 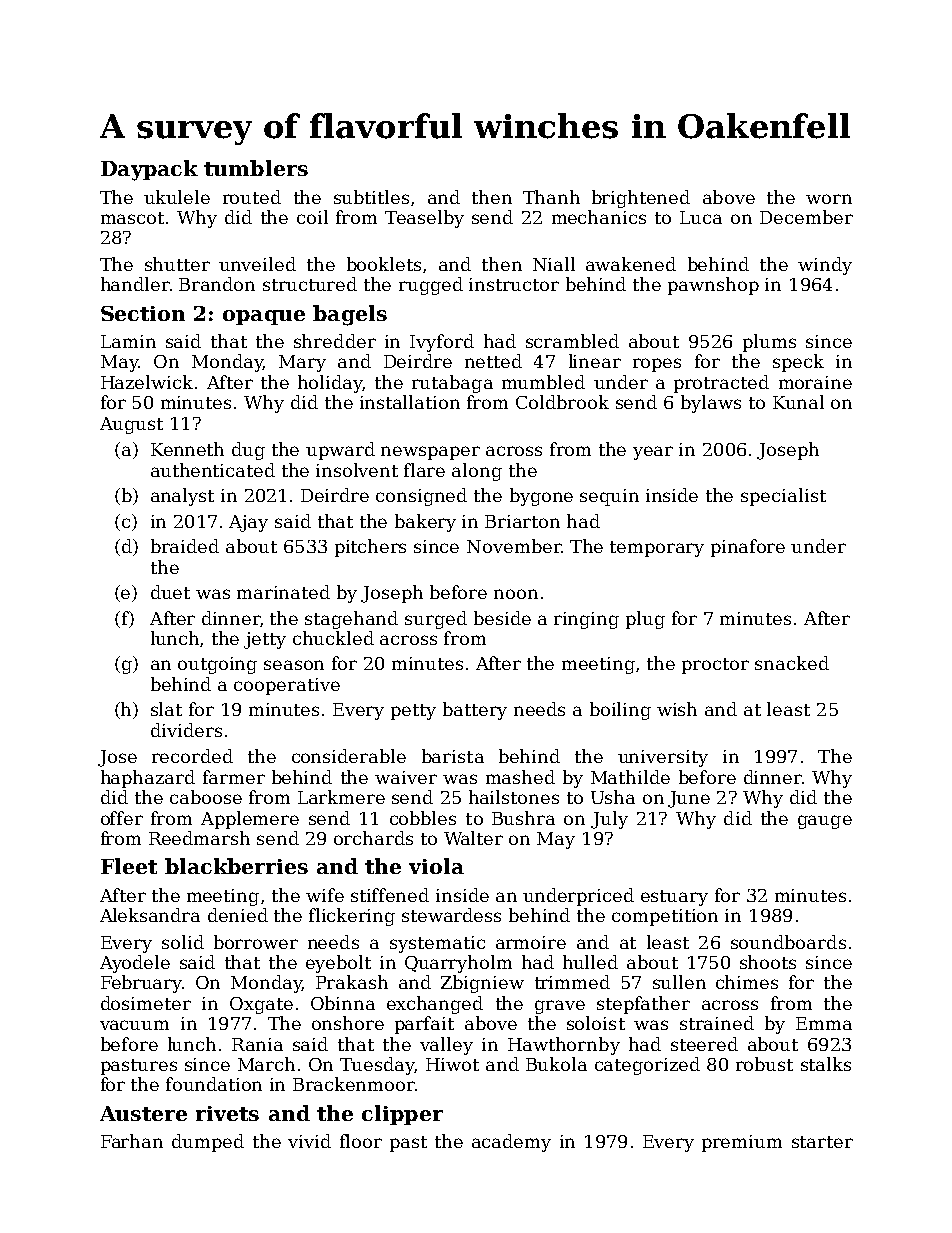 What do you see at coordinates (768, 962) in the document?
I see `shoots` at bounding box center [768, 962].
